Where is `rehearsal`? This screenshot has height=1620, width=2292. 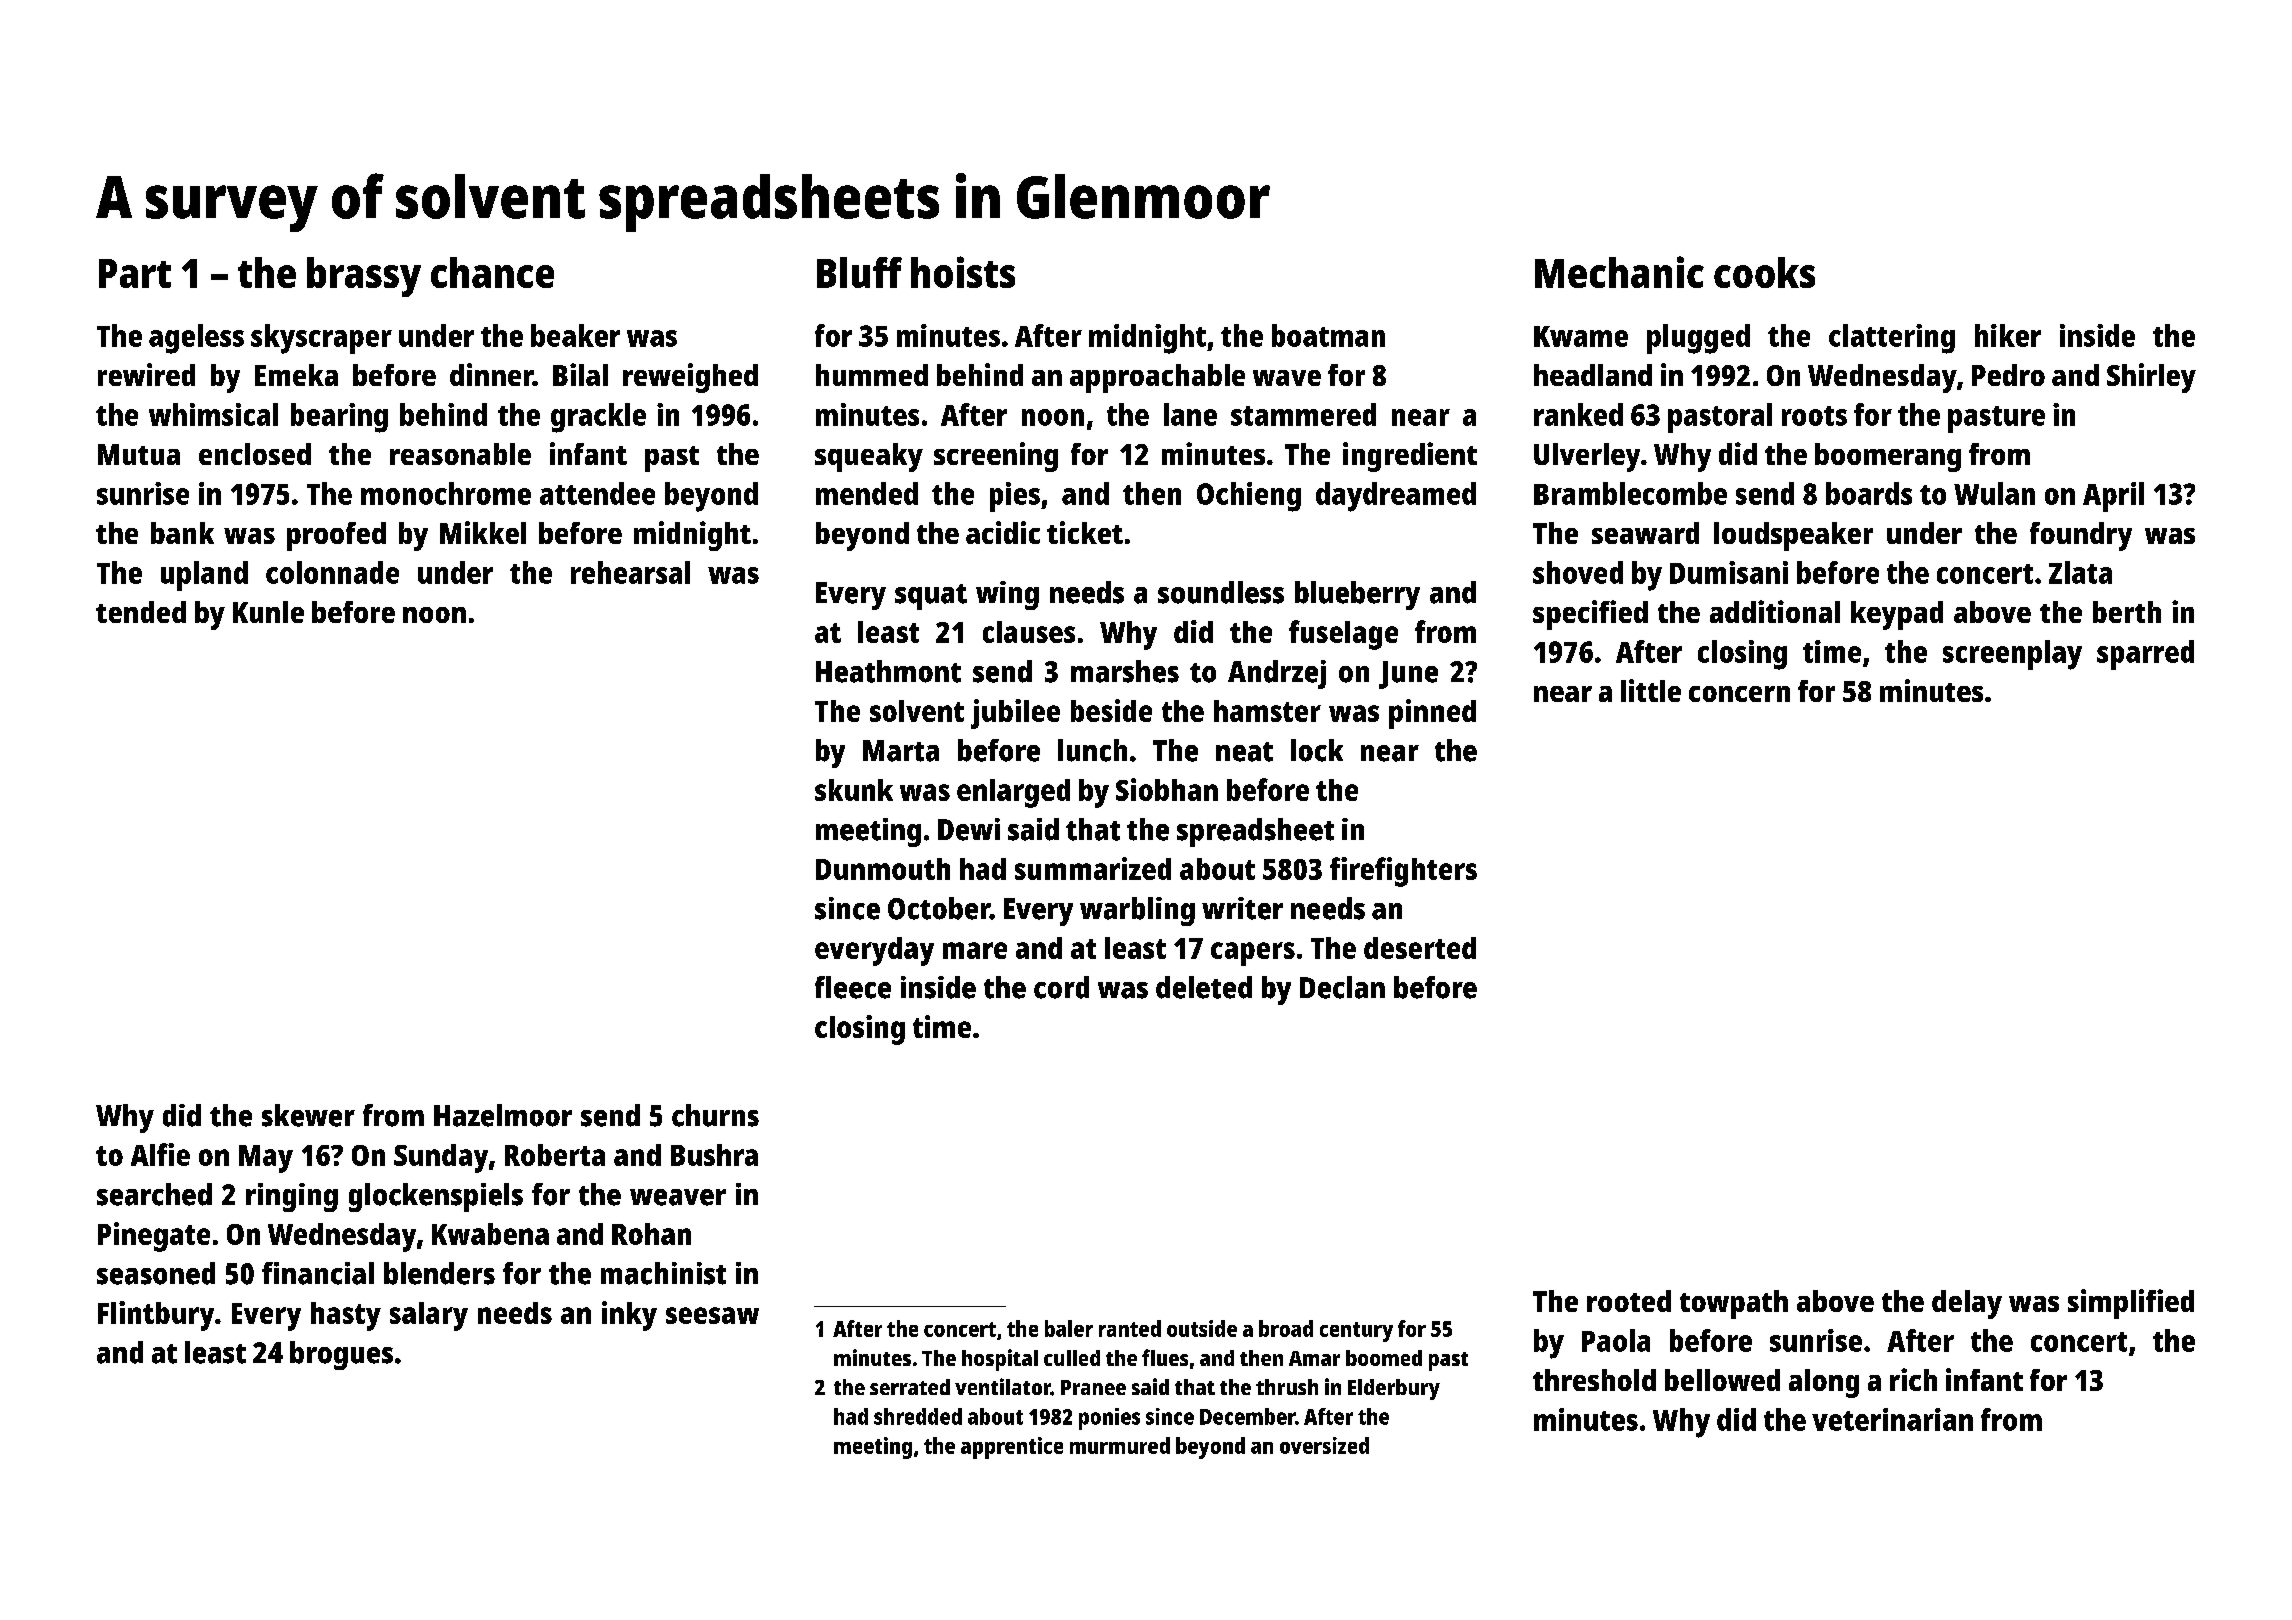 rehearsal is located at coordinates (630, 572).
